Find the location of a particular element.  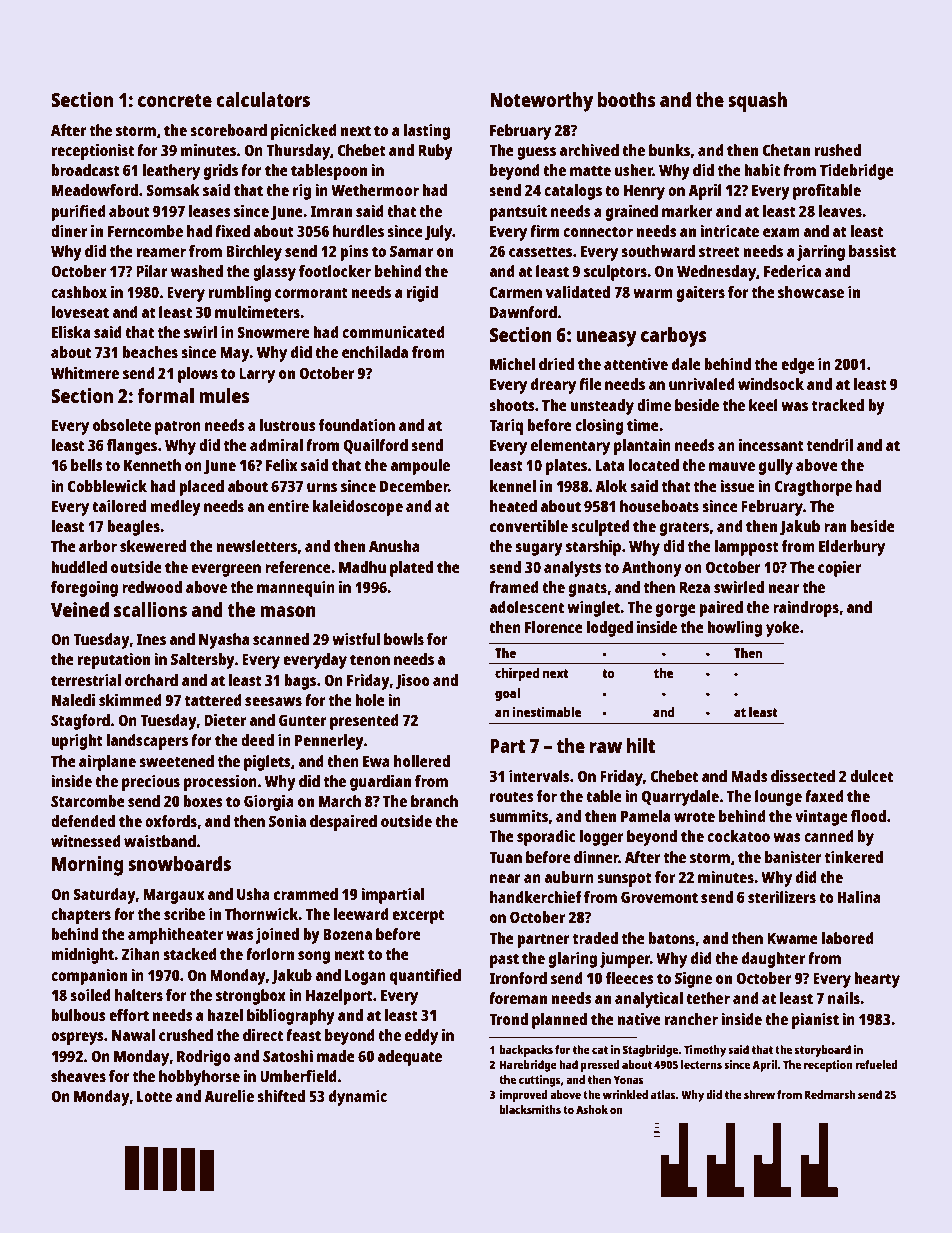

booths is located at coordinates (626, 99).
